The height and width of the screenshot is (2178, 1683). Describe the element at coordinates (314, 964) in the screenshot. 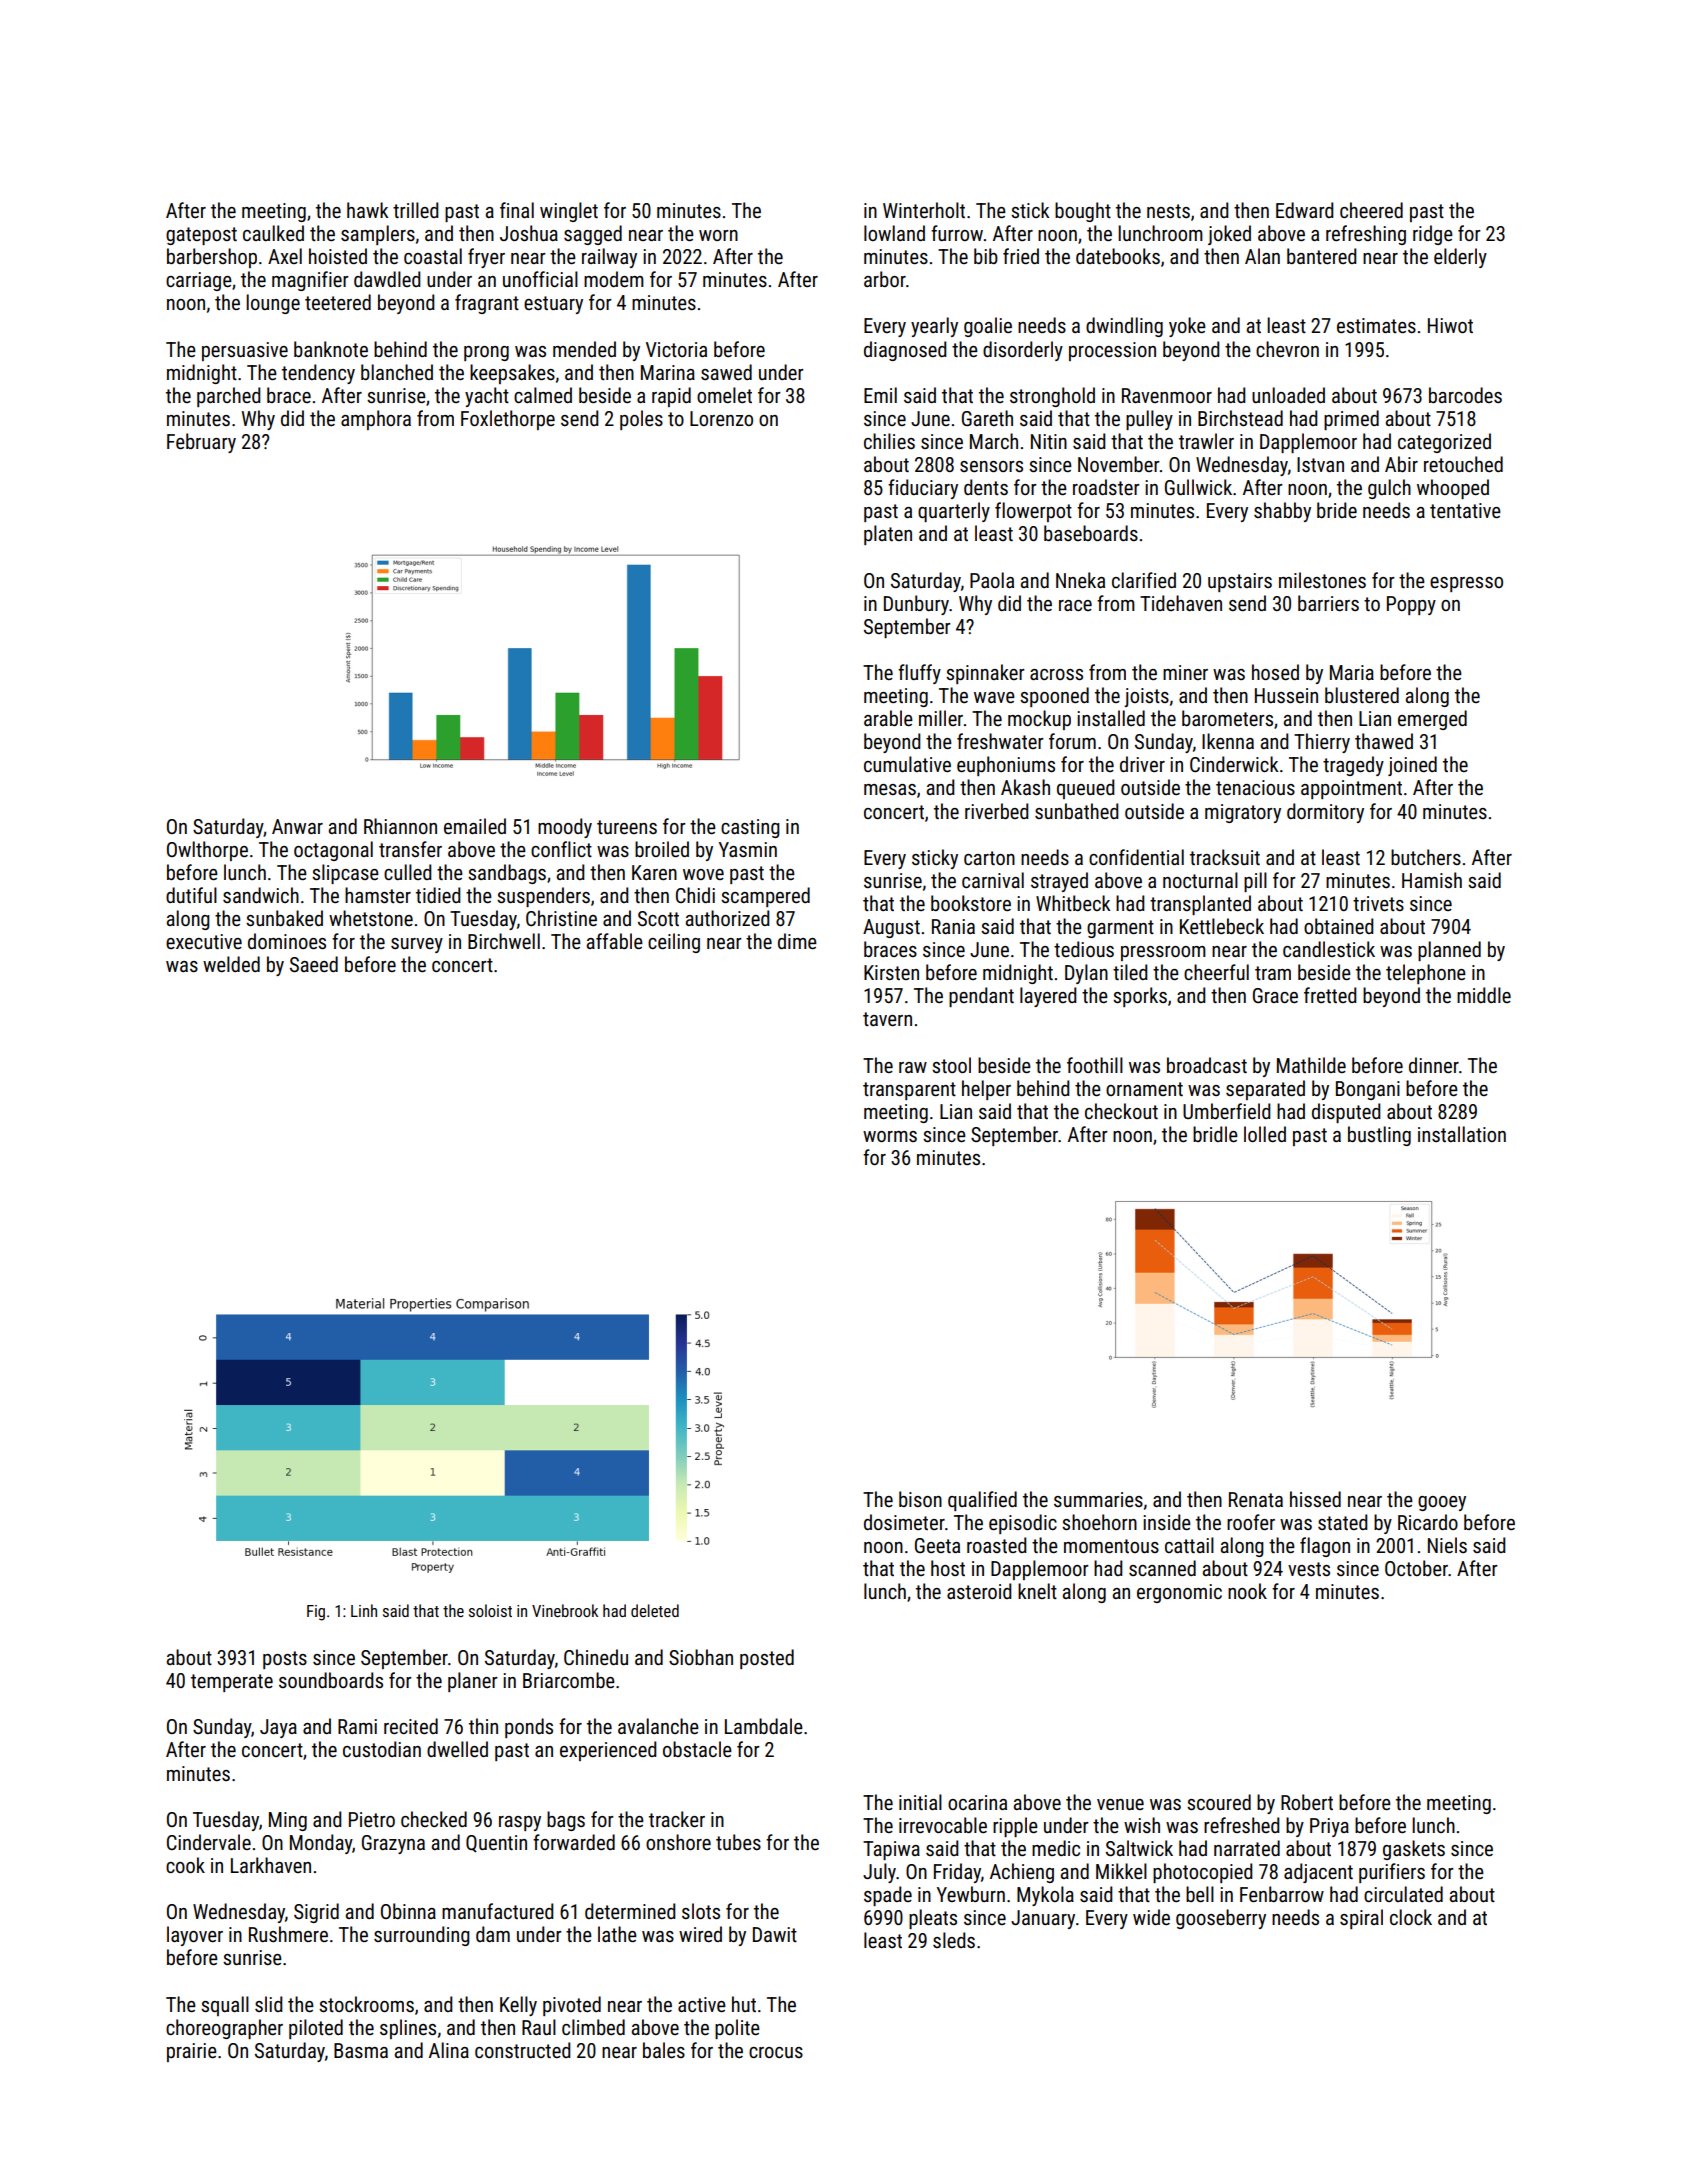

I see `Saeed` at that location.
